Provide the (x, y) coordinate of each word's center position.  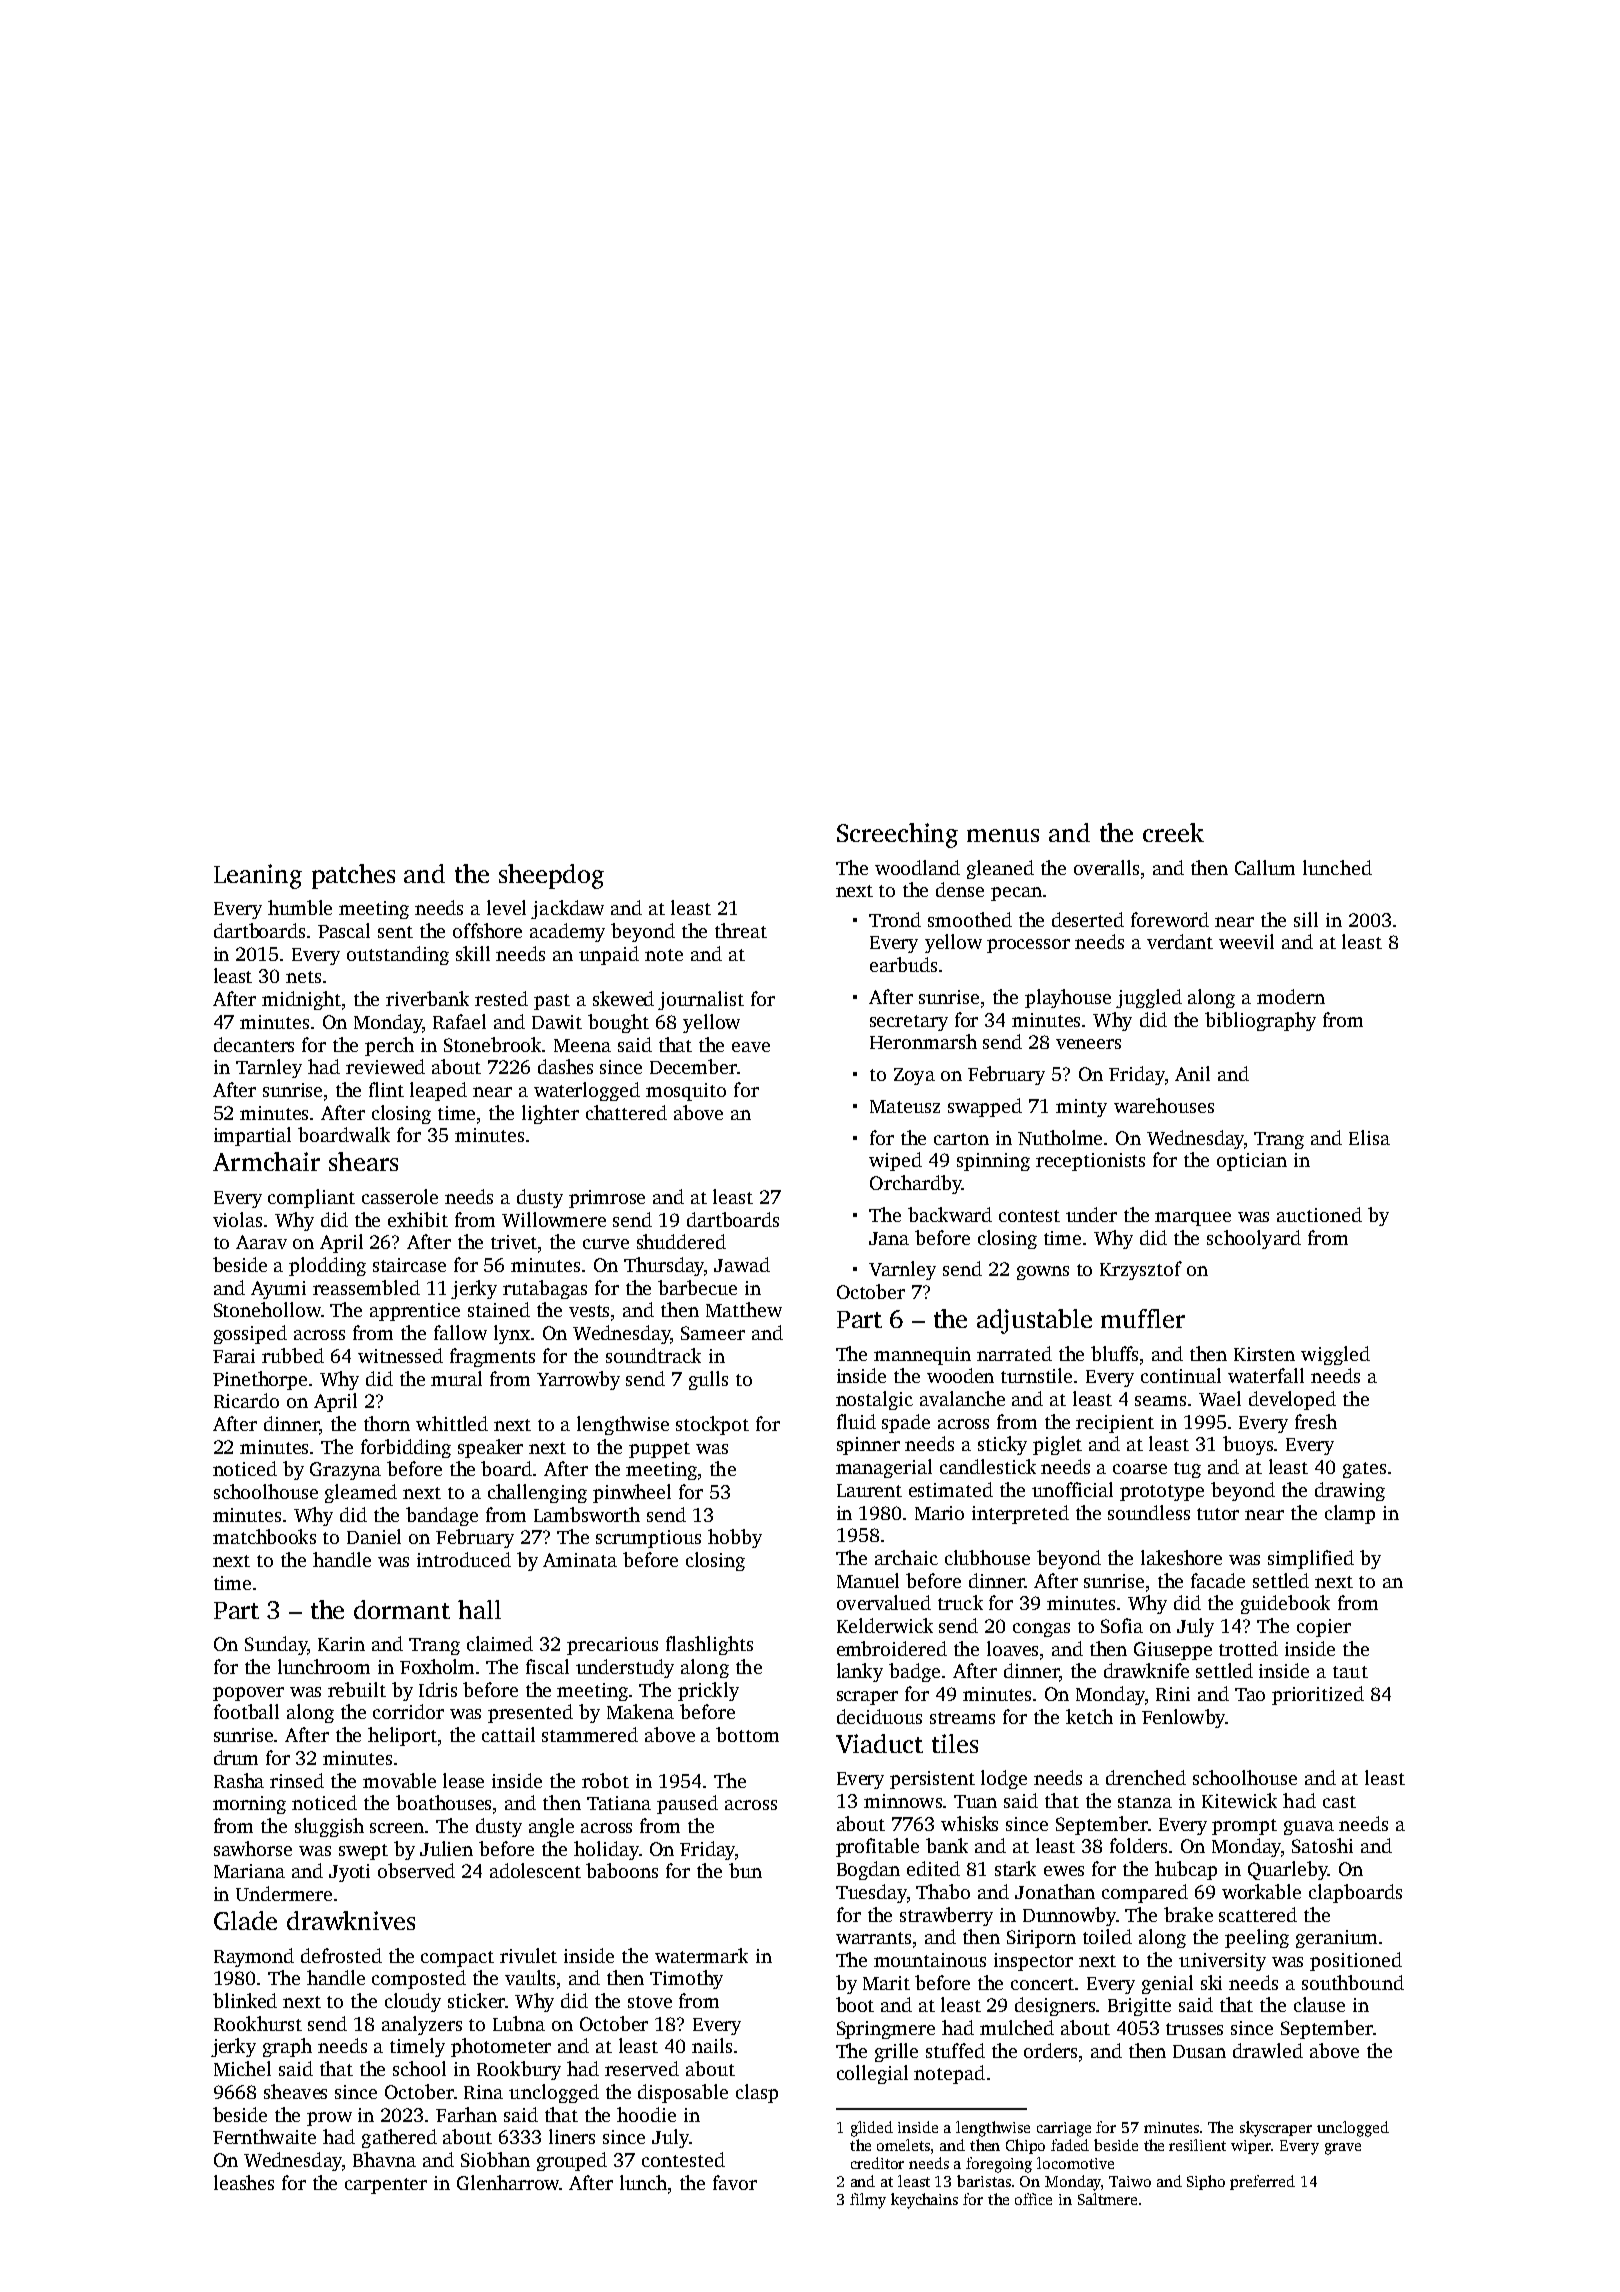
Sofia (1122, 1625)
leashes (244, 2182)
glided (872, 2129)
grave (1343, 2149)
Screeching (897, 835)
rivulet (528, 1955)
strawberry (946, 1916)
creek (1173, 832)
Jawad (742, 1264)
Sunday (276, 1645)
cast (1339, 1802)
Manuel (868, 1580)
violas (237, 1219)
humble (300, 907)
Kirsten (1264, 1354)
